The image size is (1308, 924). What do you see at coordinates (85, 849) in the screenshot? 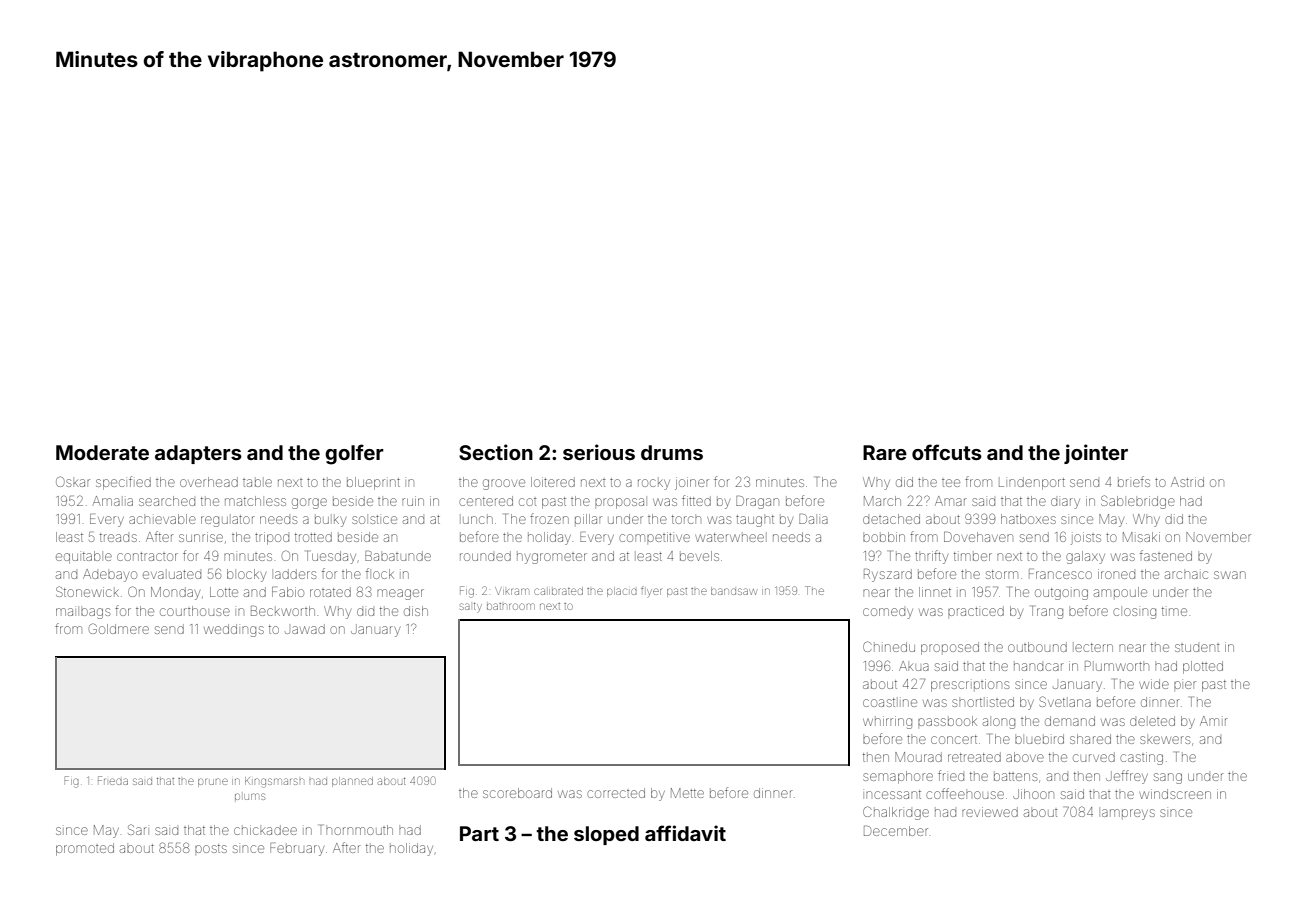
I see `promoted` at bounding box center [85, 849].
